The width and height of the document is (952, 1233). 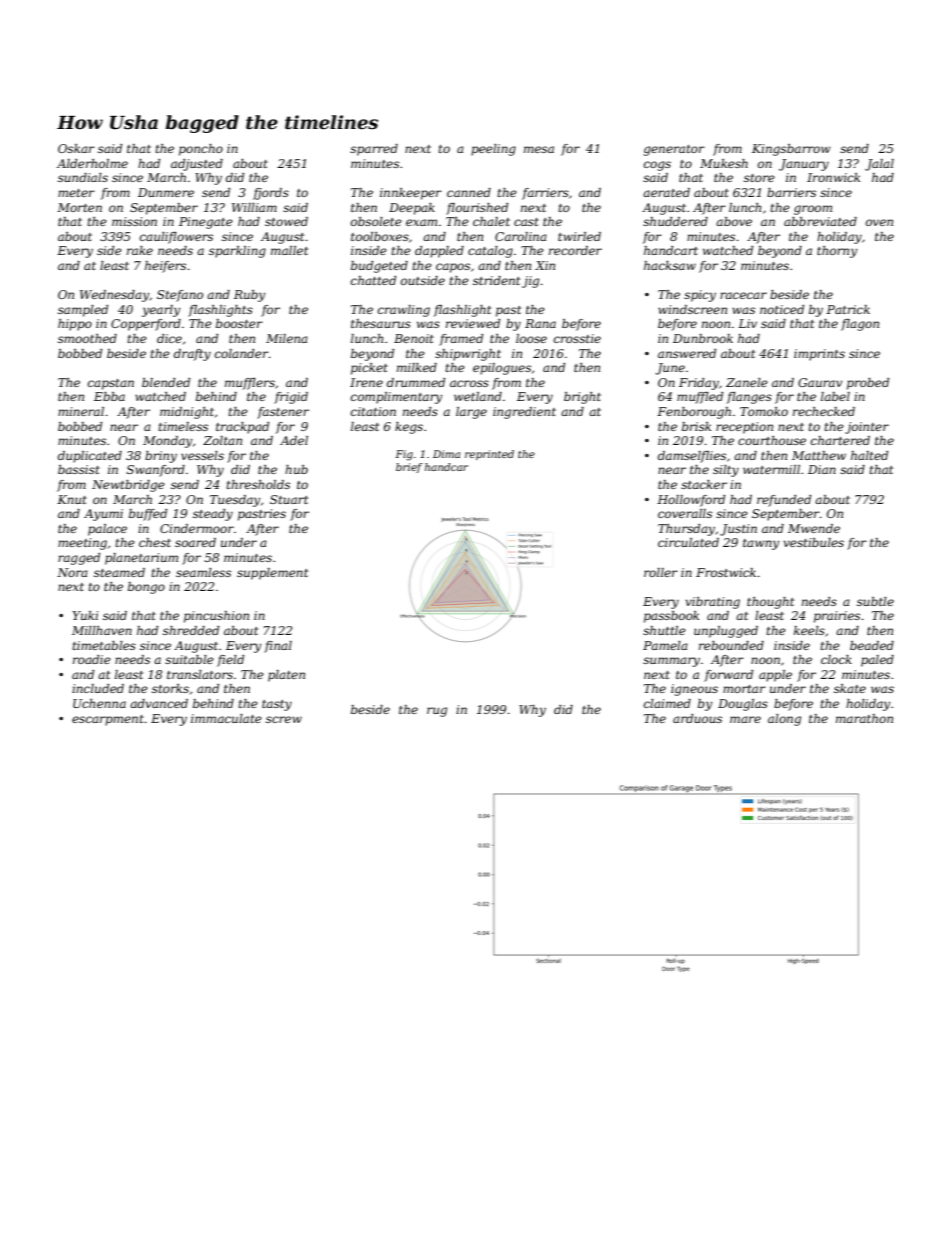 I want to click on smoothed, so click(x=87, y=338).
